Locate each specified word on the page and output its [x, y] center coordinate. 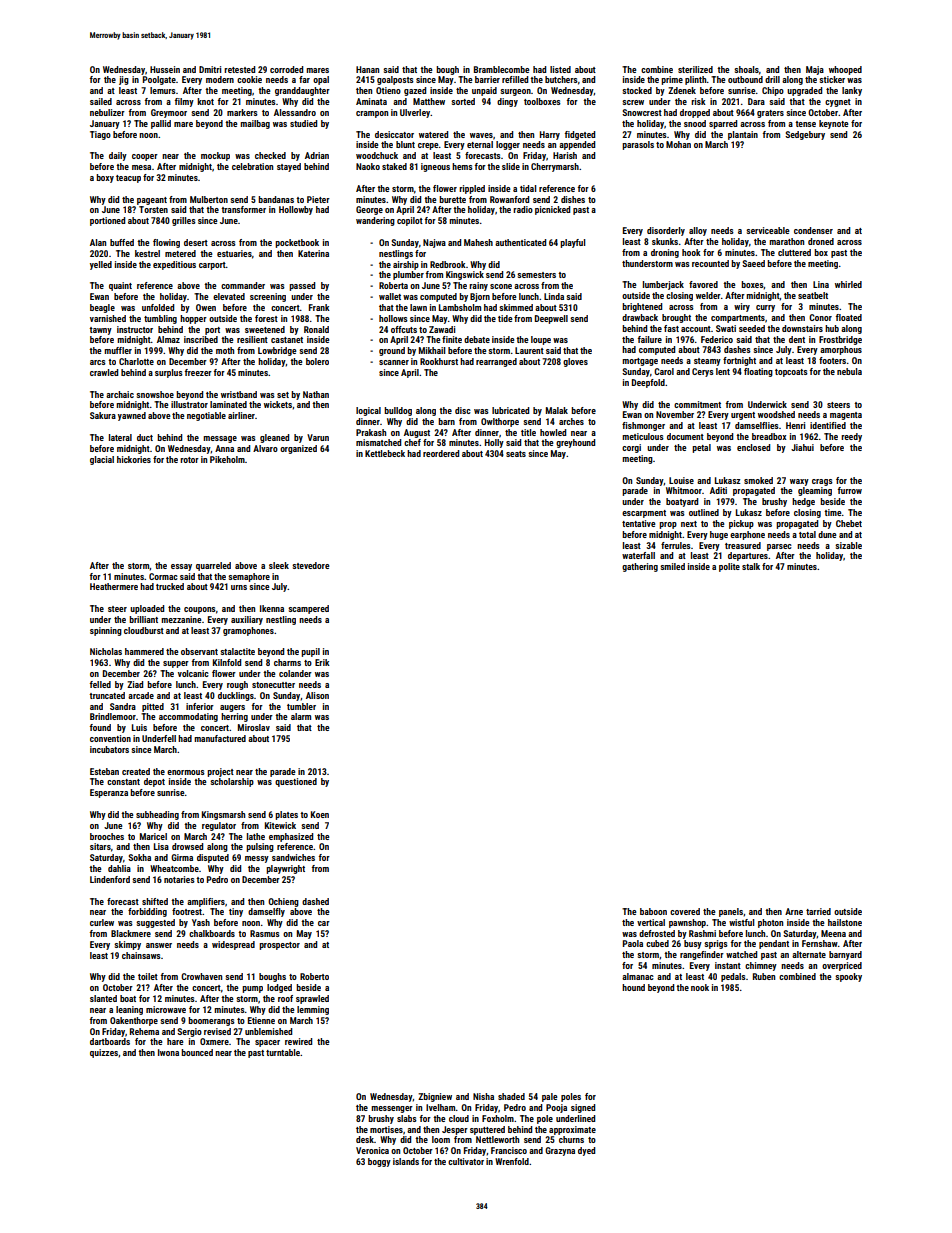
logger [508, 145]
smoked [758, 480]
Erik [322, 662]
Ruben [764, 976]
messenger [392, 1109]
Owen [206, 307]
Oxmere [214, 1041]
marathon [786, 241]
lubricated [510, 410]
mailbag [255, 124]
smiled [672, 566]
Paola [633, 943]
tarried [818, 911]
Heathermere [114, 586]
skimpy [127, 945]
